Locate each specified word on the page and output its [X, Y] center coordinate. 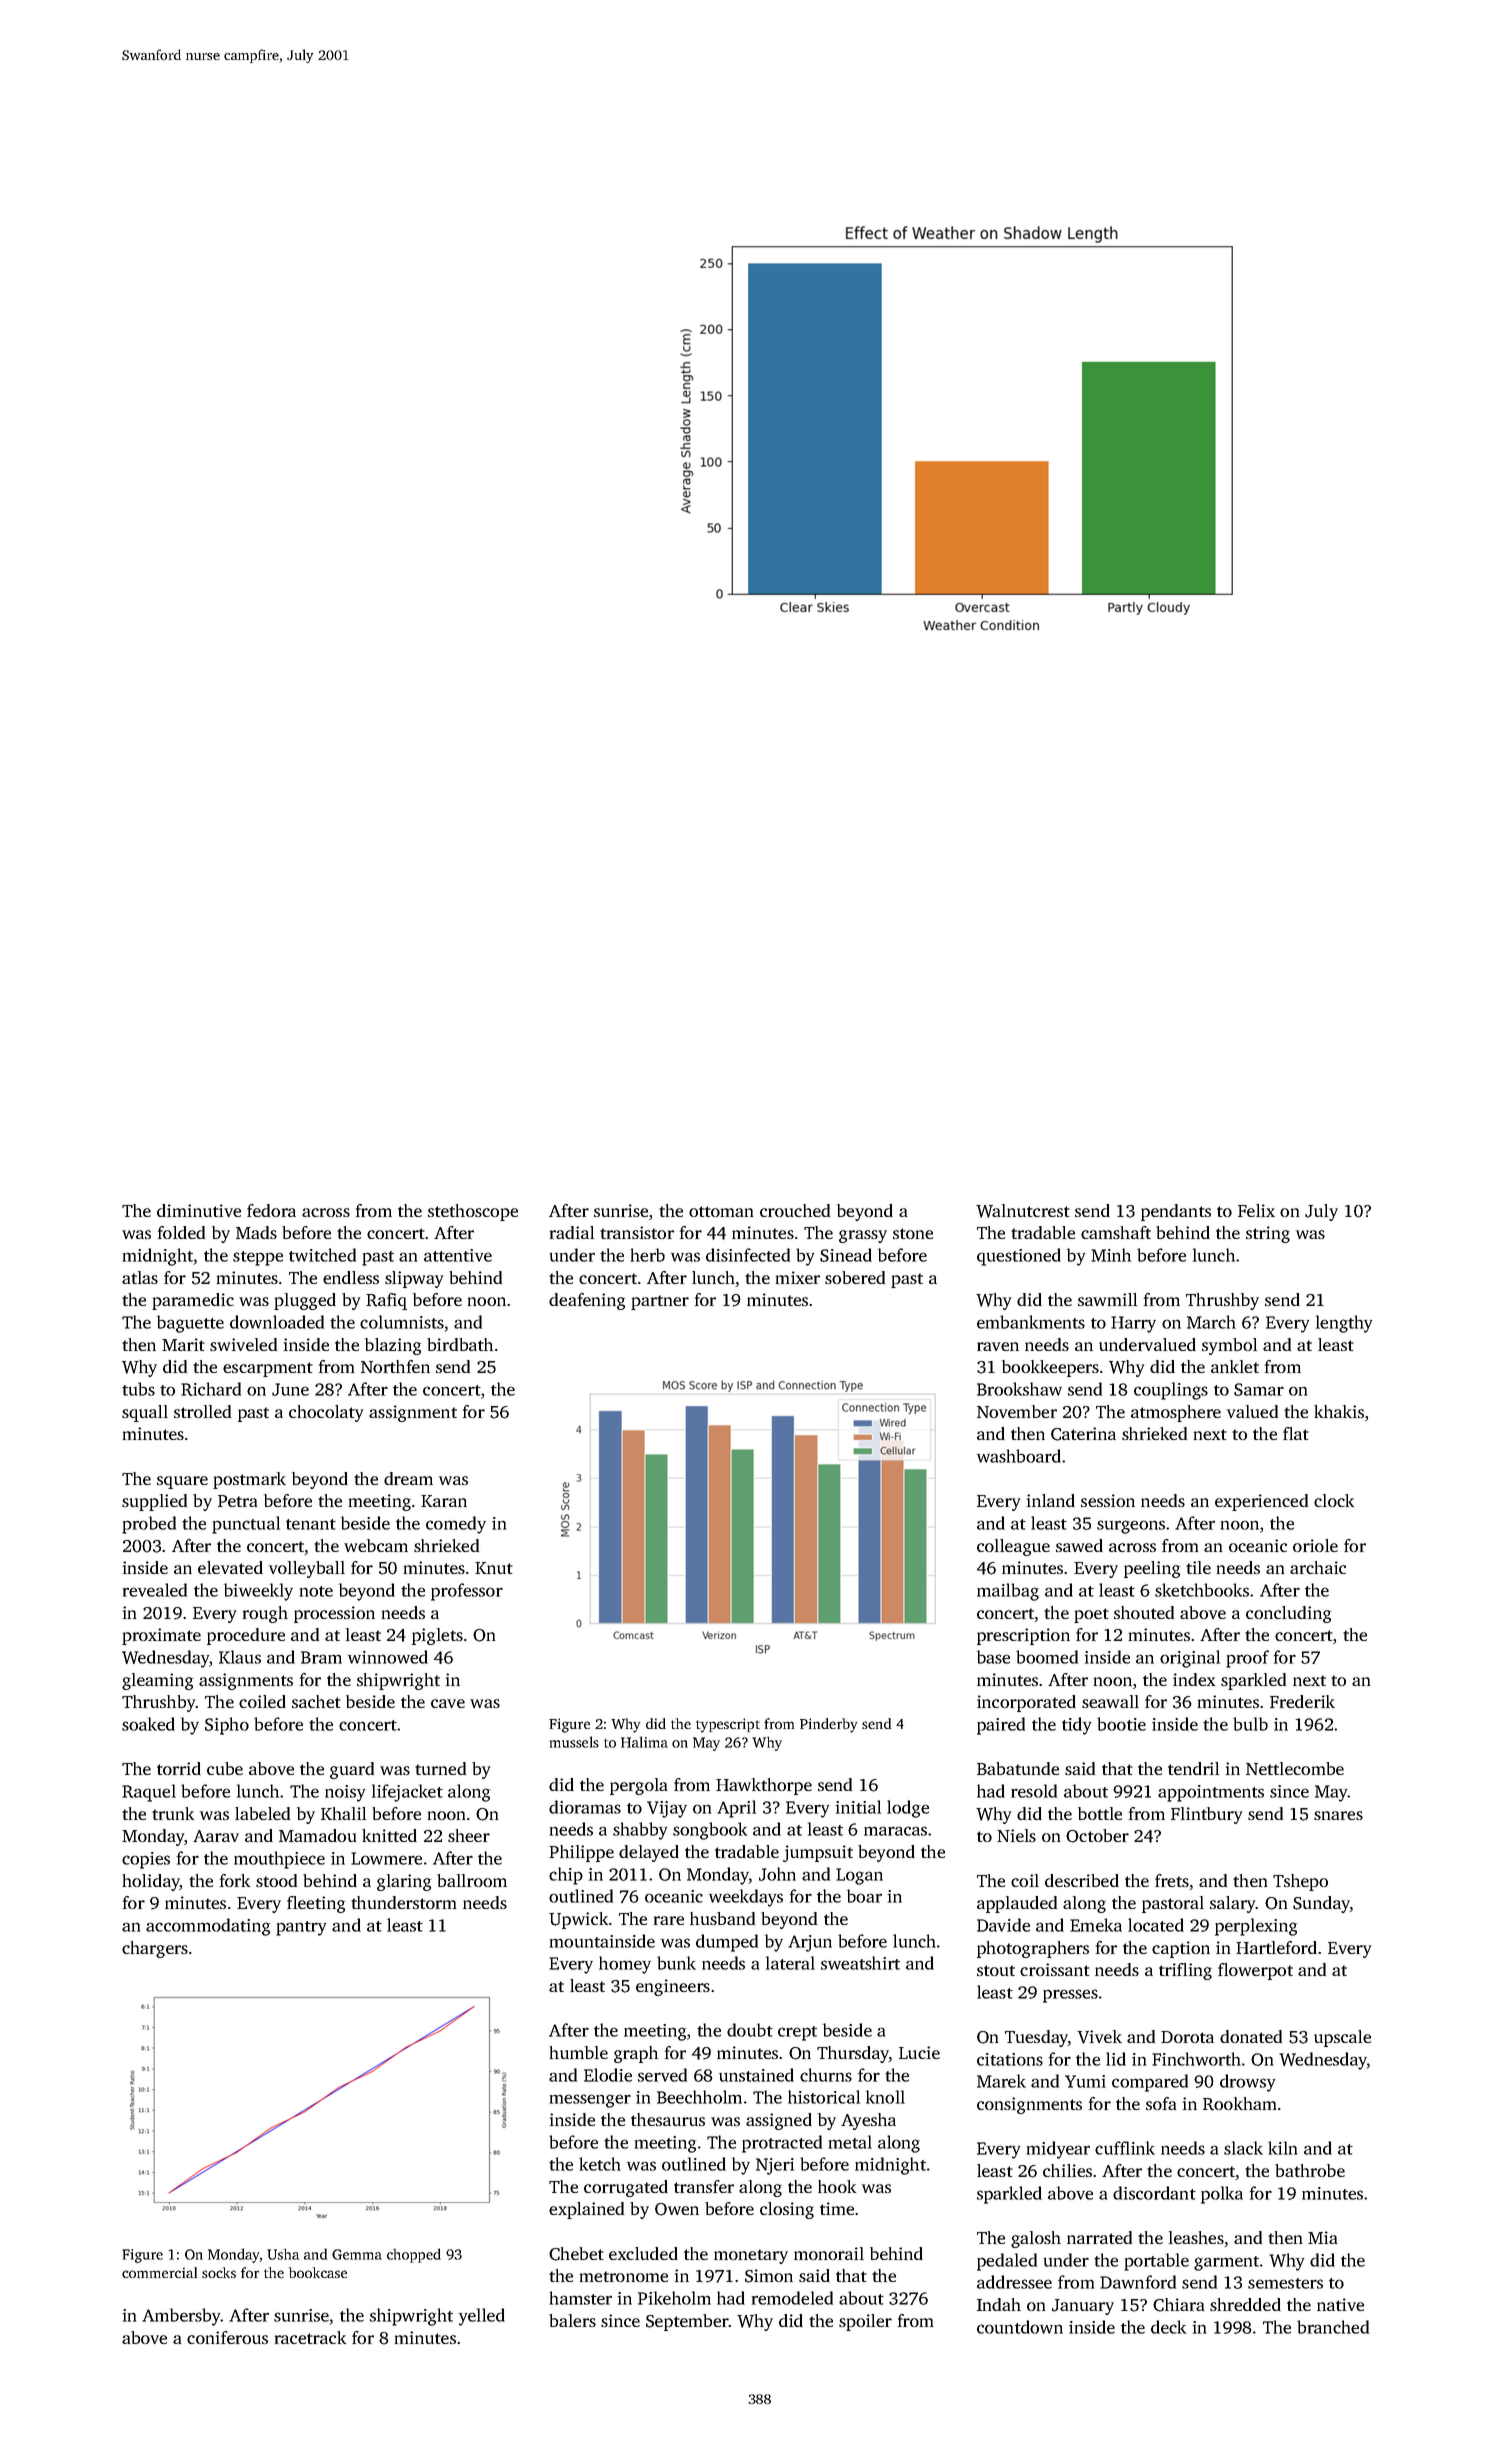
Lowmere [386, 1858]
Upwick [578, 1920]
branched [1333, 2327]
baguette [190, 1324]
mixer [798, 1277]
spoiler [865, 2322]
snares [1338, 1815]
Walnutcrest [1023, 1211]
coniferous [227, 2337]
